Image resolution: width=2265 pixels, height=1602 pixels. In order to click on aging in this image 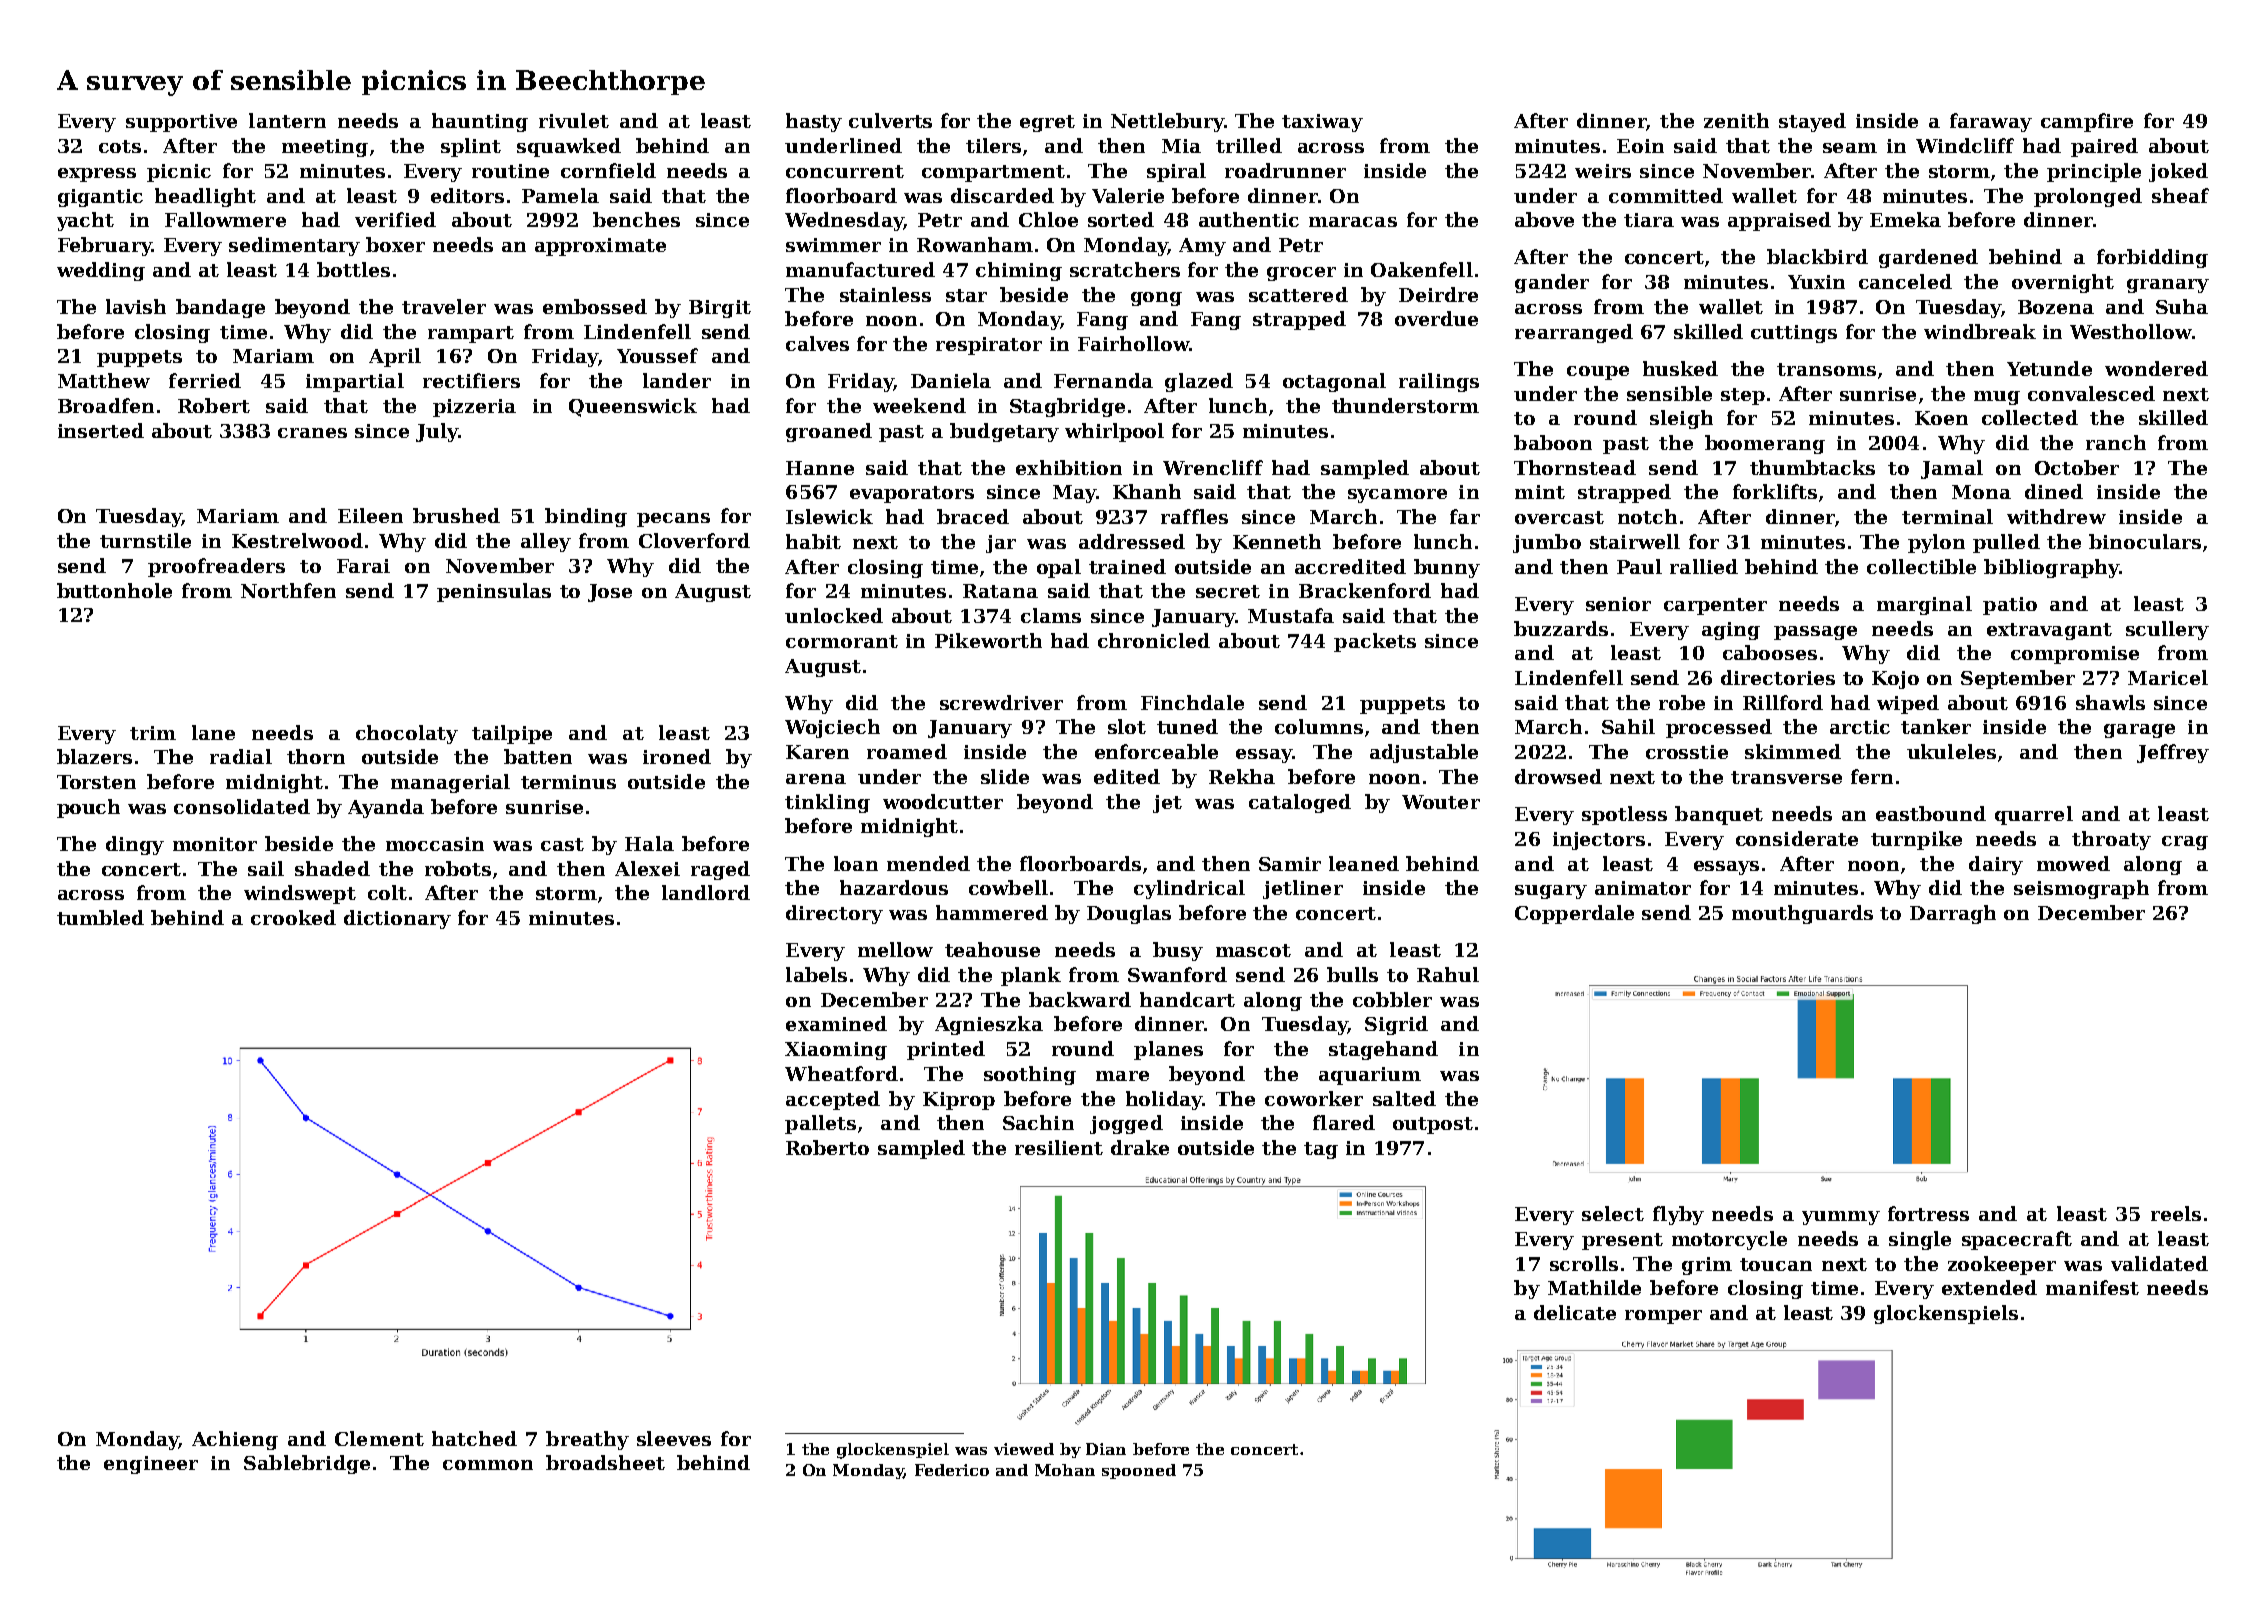, I will do `click(1731, 631)`.
